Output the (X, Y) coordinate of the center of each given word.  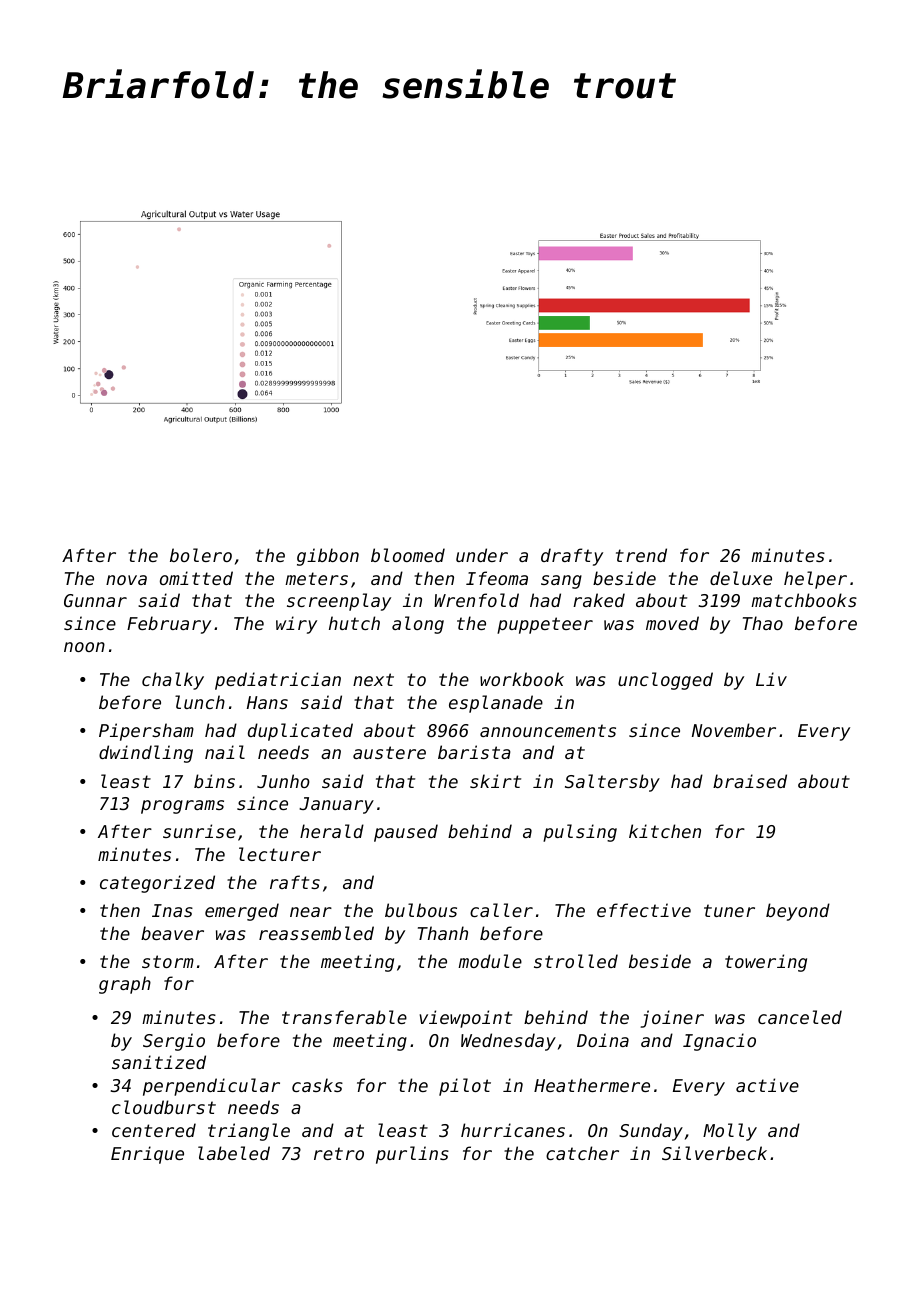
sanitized (159, 1062)
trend (641, 555)
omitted (196, 578)
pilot (465, 1087)
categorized (157, 884)
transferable (344, 1017)
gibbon (328, 557)
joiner (672, 1019)
